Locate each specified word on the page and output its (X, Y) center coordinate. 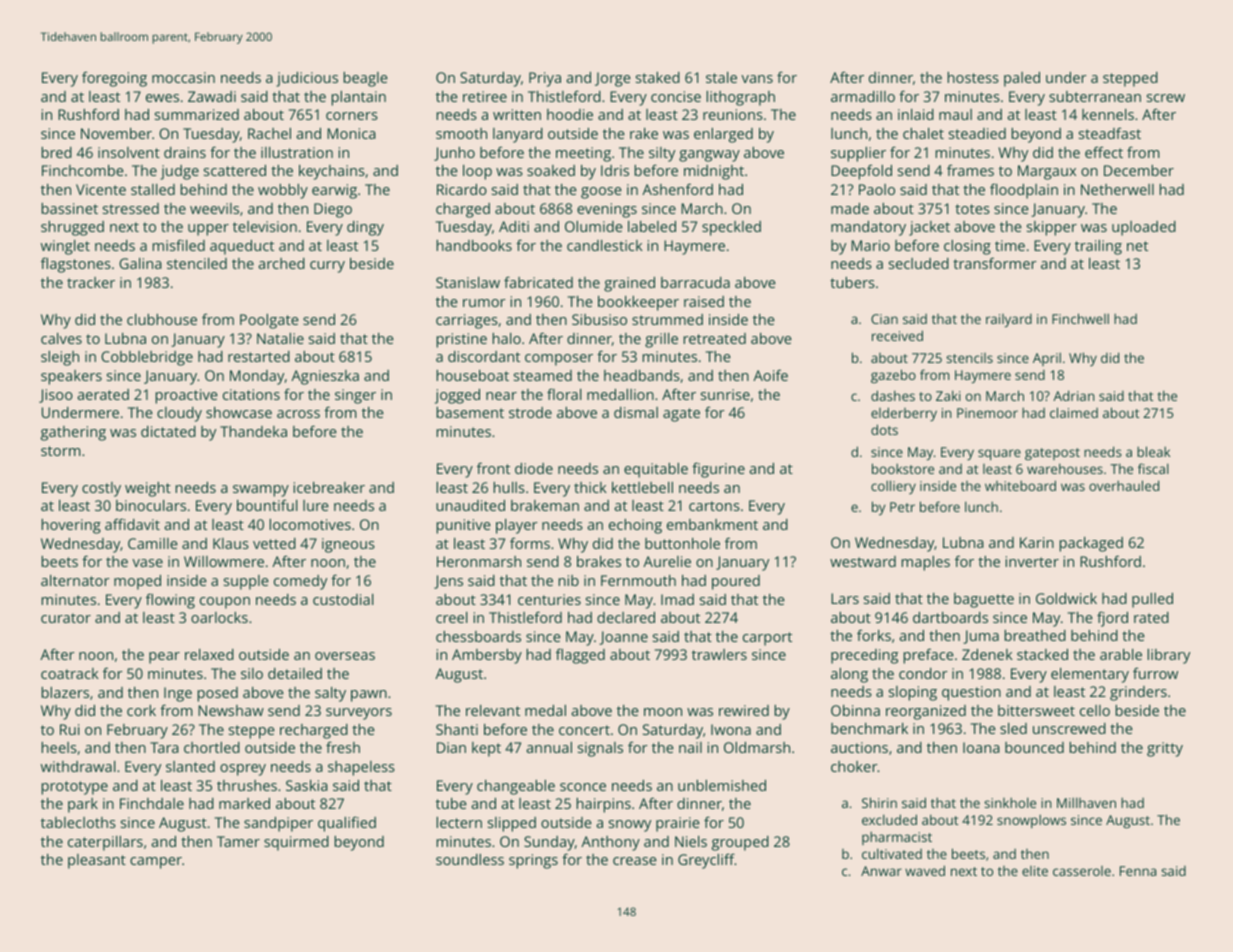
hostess (973, 77)
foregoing (114, 79)
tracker (91, 282)
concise (676, 96)
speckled (731, 228)
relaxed (209, 654)
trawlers (719, 654)
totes (972, 209)
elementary (1090, 675)
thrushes (247, 785)
